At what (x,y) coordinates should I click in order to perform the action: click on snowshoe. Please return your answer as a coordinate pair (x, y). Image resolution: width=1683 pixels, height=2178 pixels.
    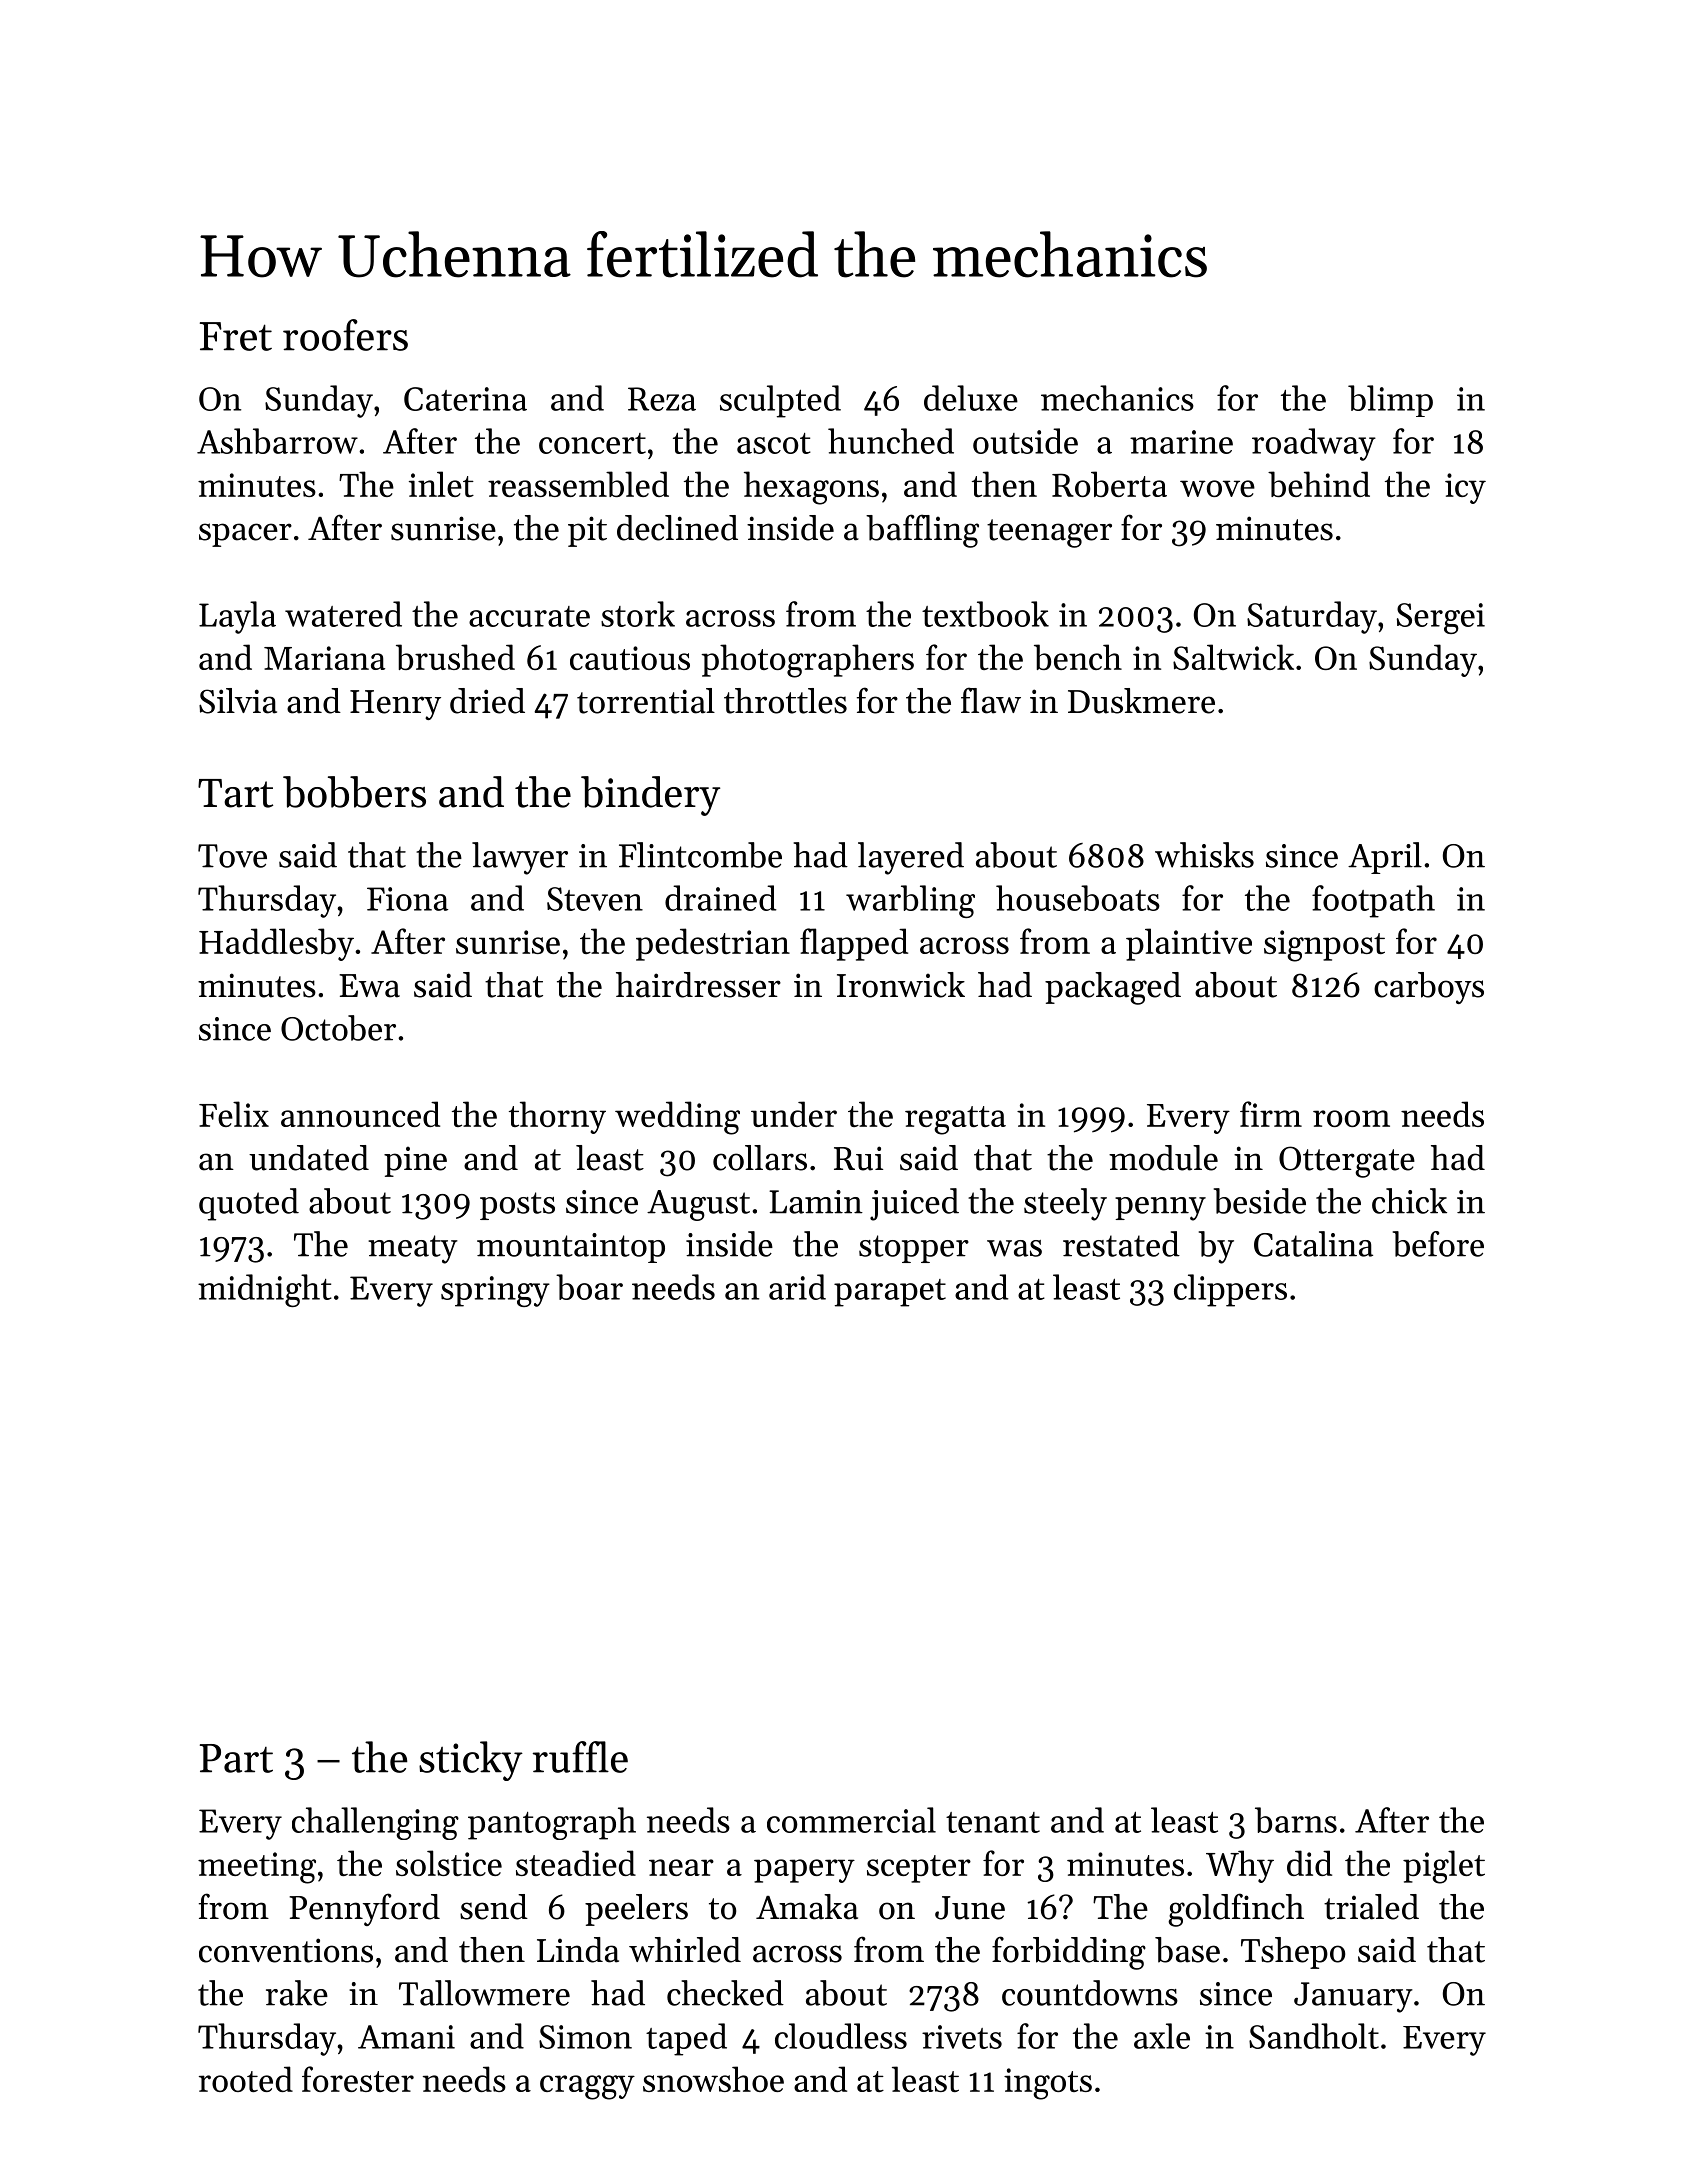
    Looking at the image, I should click on (713, 2079).
